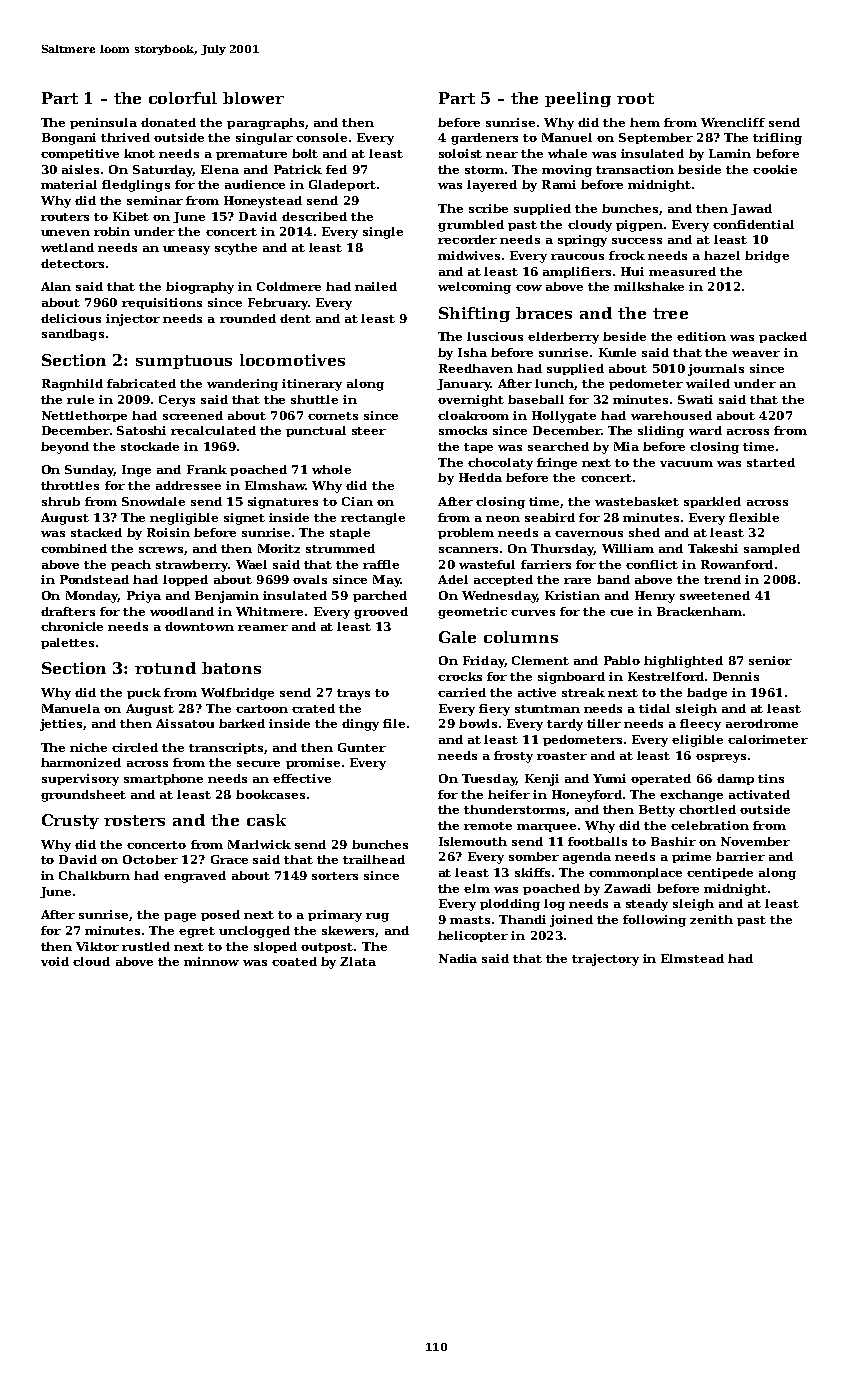  Describe the element at coordinates (229, 859) in the document. I see `Grace` at that location.
